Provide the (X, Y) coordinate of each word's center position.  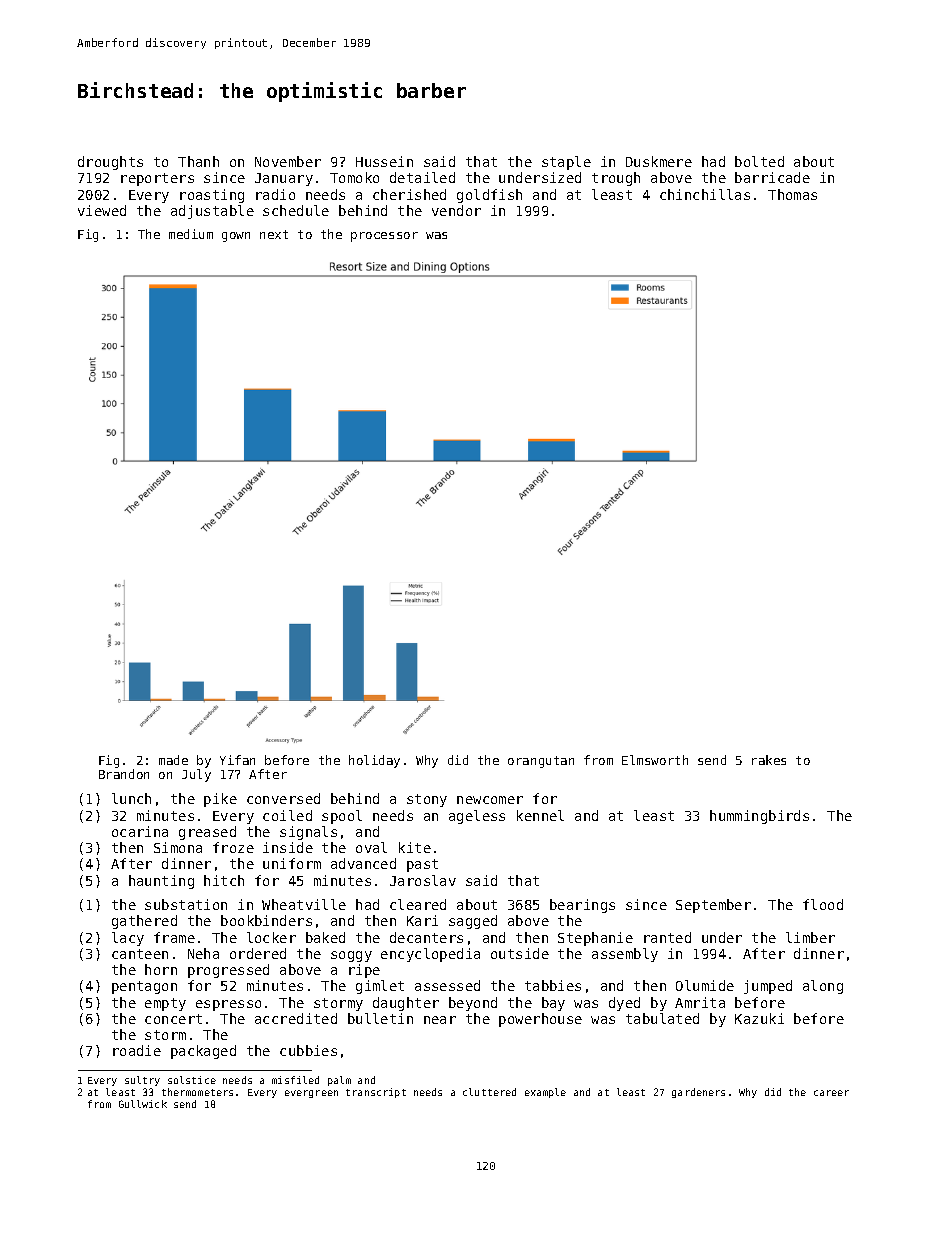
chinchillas (705, 194)
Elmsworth (655, 760)
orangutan (541, 762)
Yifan (237, 760)
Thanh (198, 161)
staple (566, 163)
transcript (376, 1093)
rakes (769, 760)
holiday (374, 761)
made (173, 760)
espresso (228, 1005)
